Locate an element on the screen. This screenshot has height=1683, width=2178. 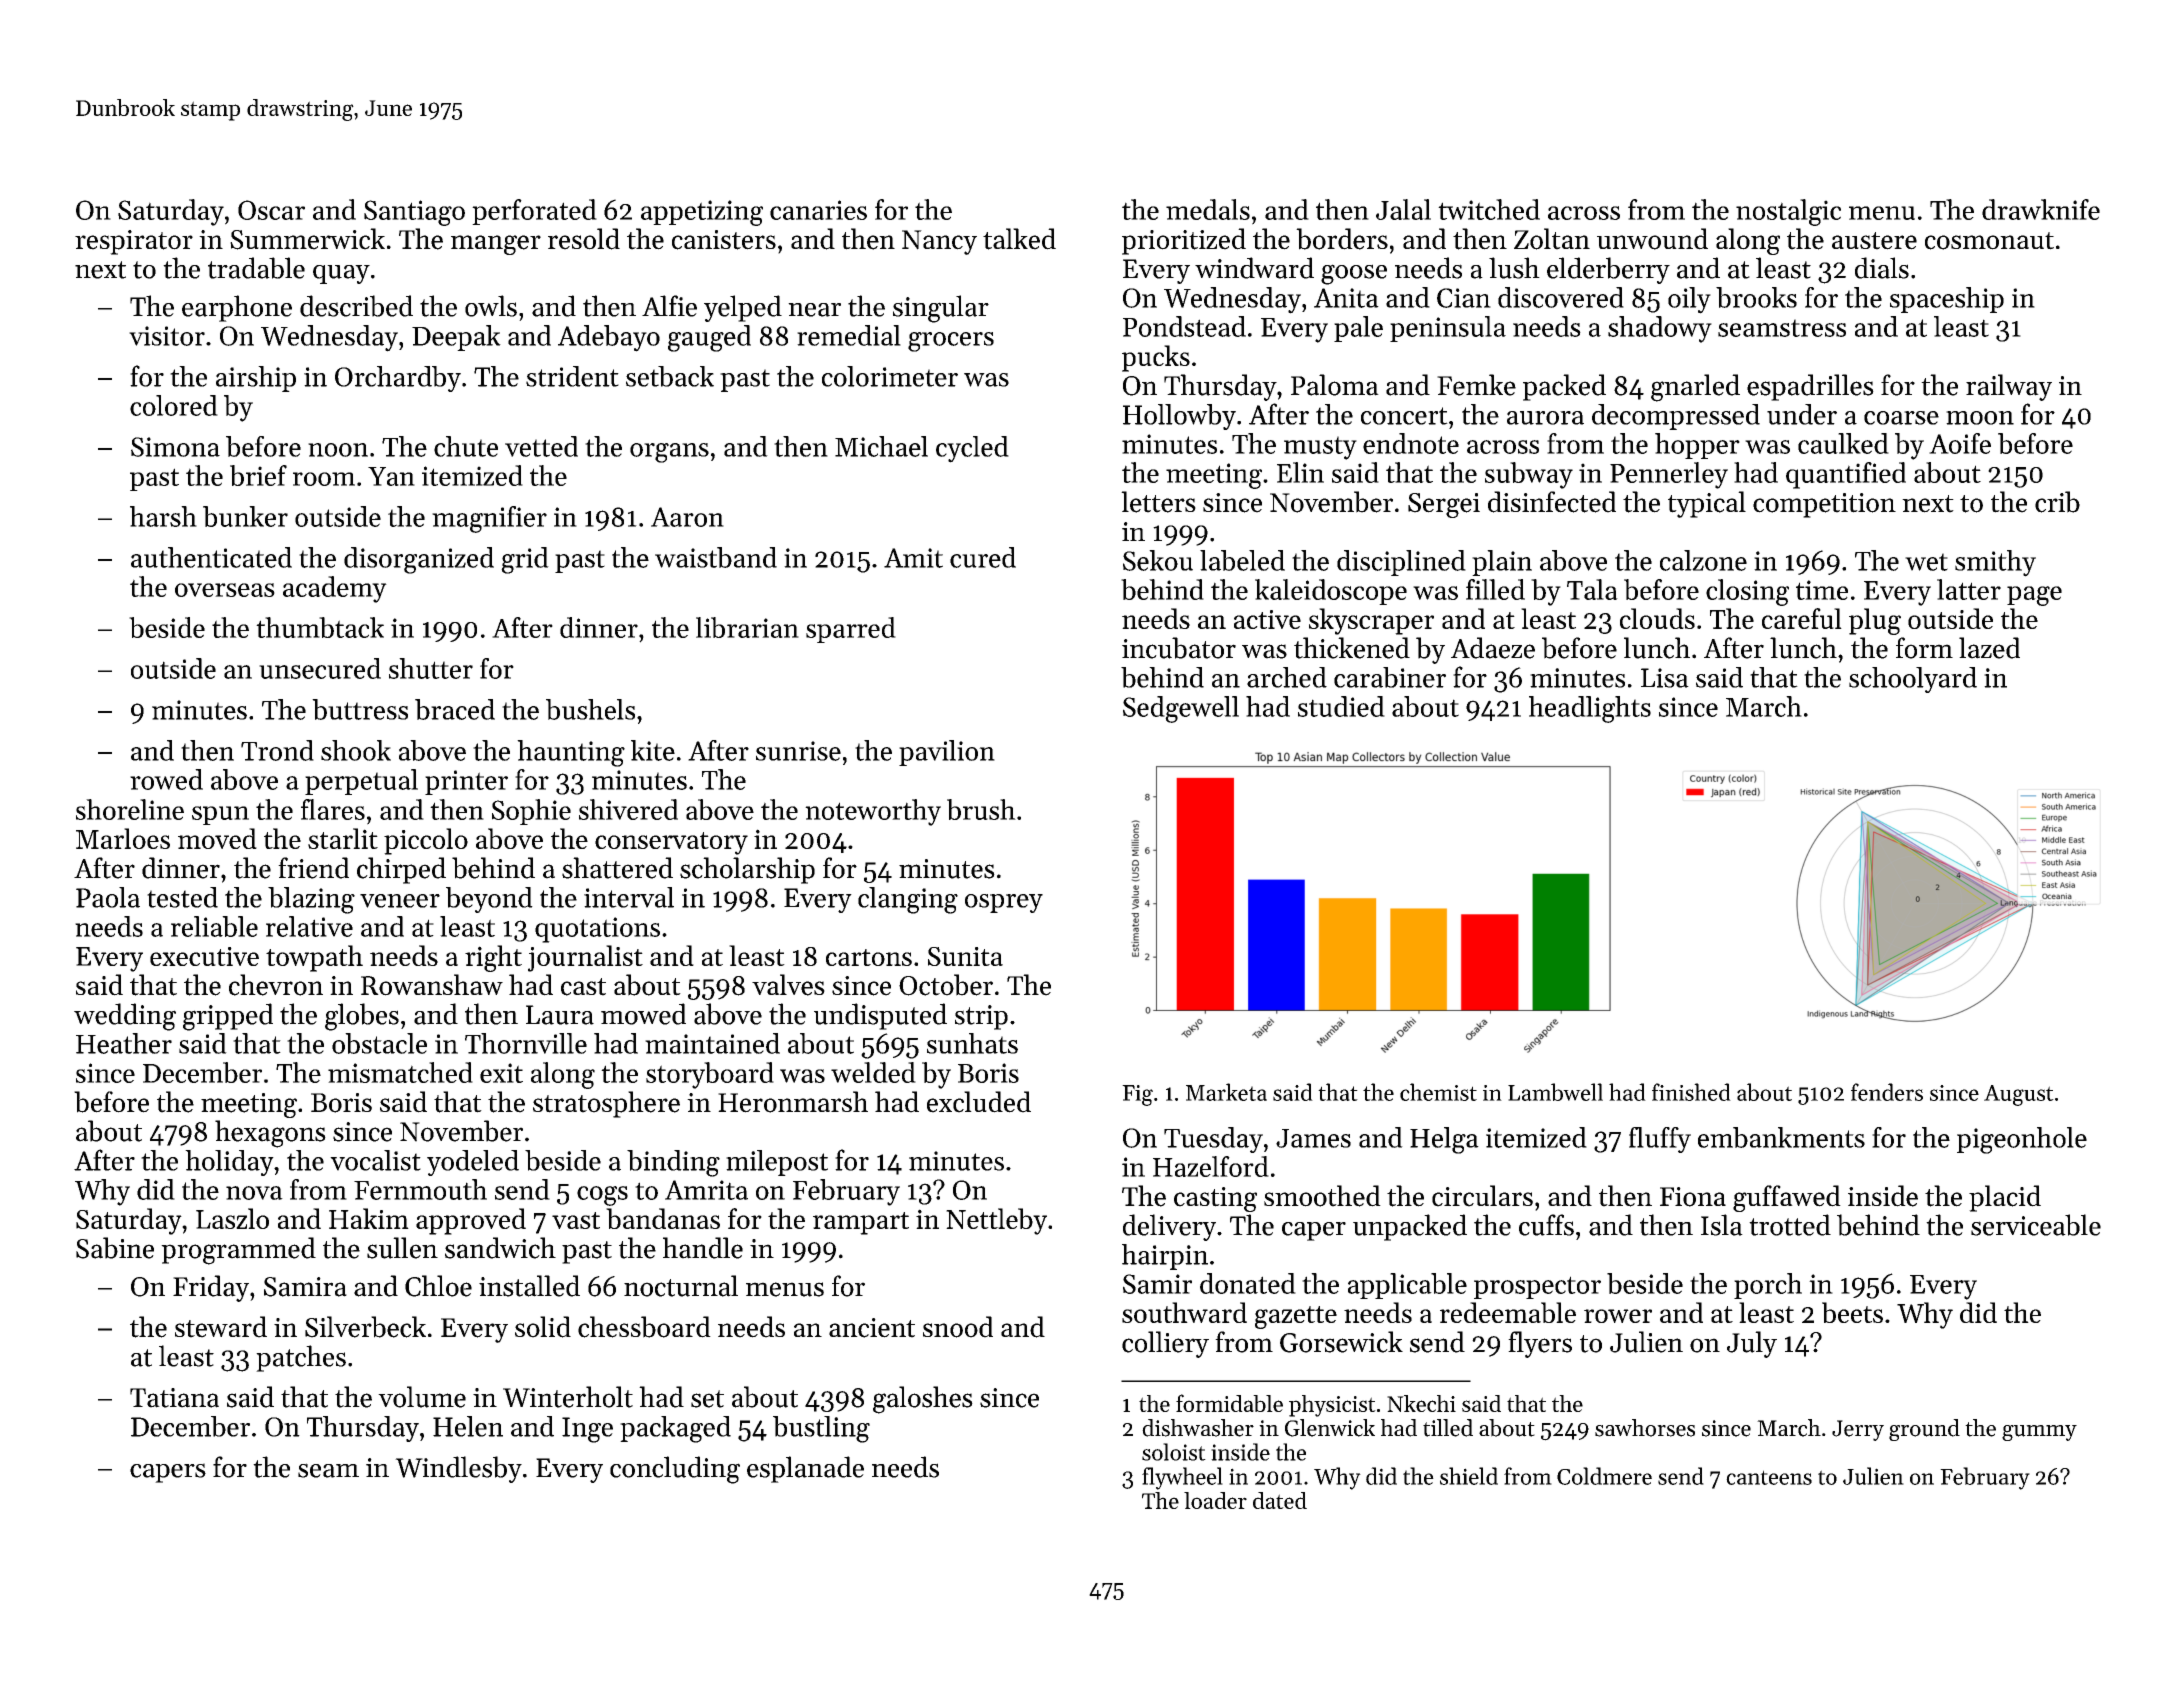
holiday is located at coordinates (229, 1163).
